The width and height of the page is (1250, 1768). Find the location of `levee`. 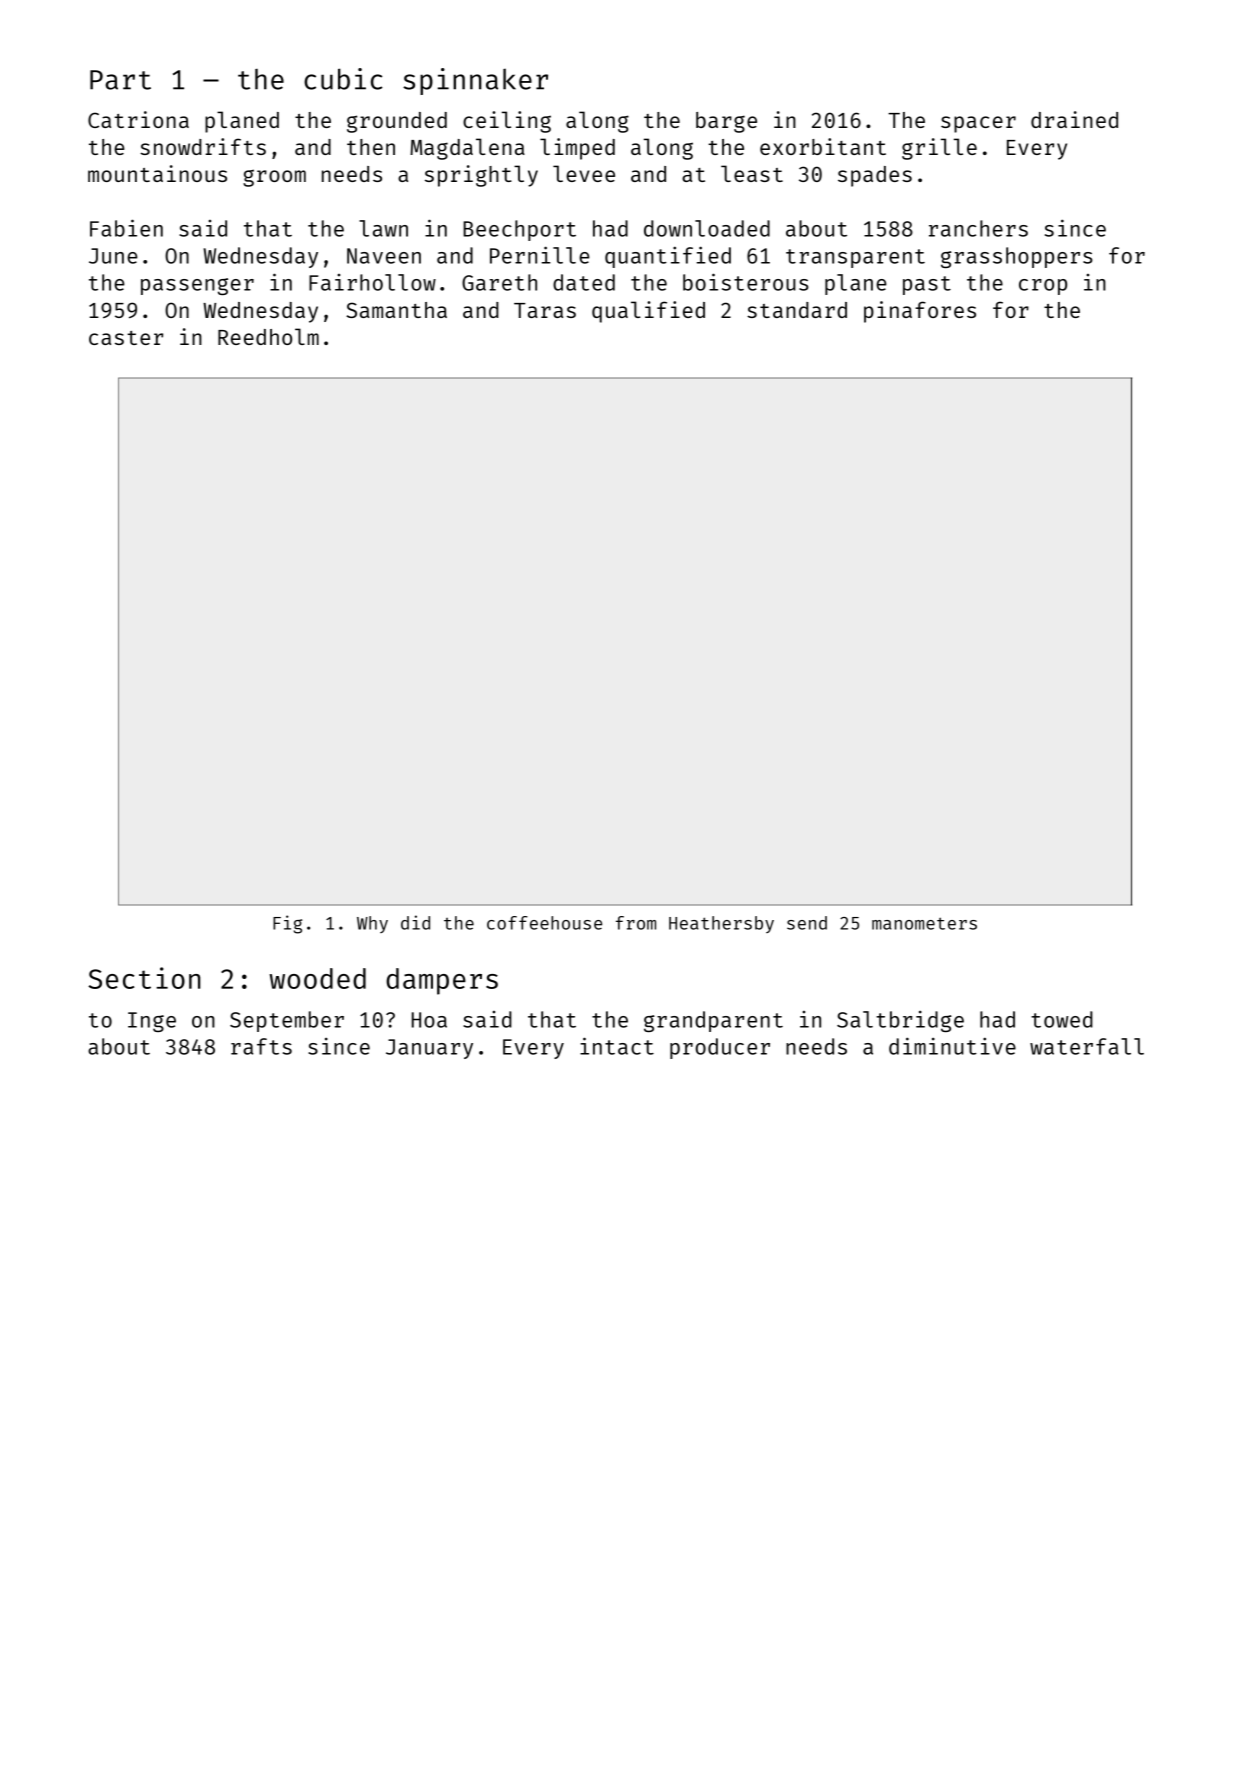

levee is located at coordinates (584, 173).
